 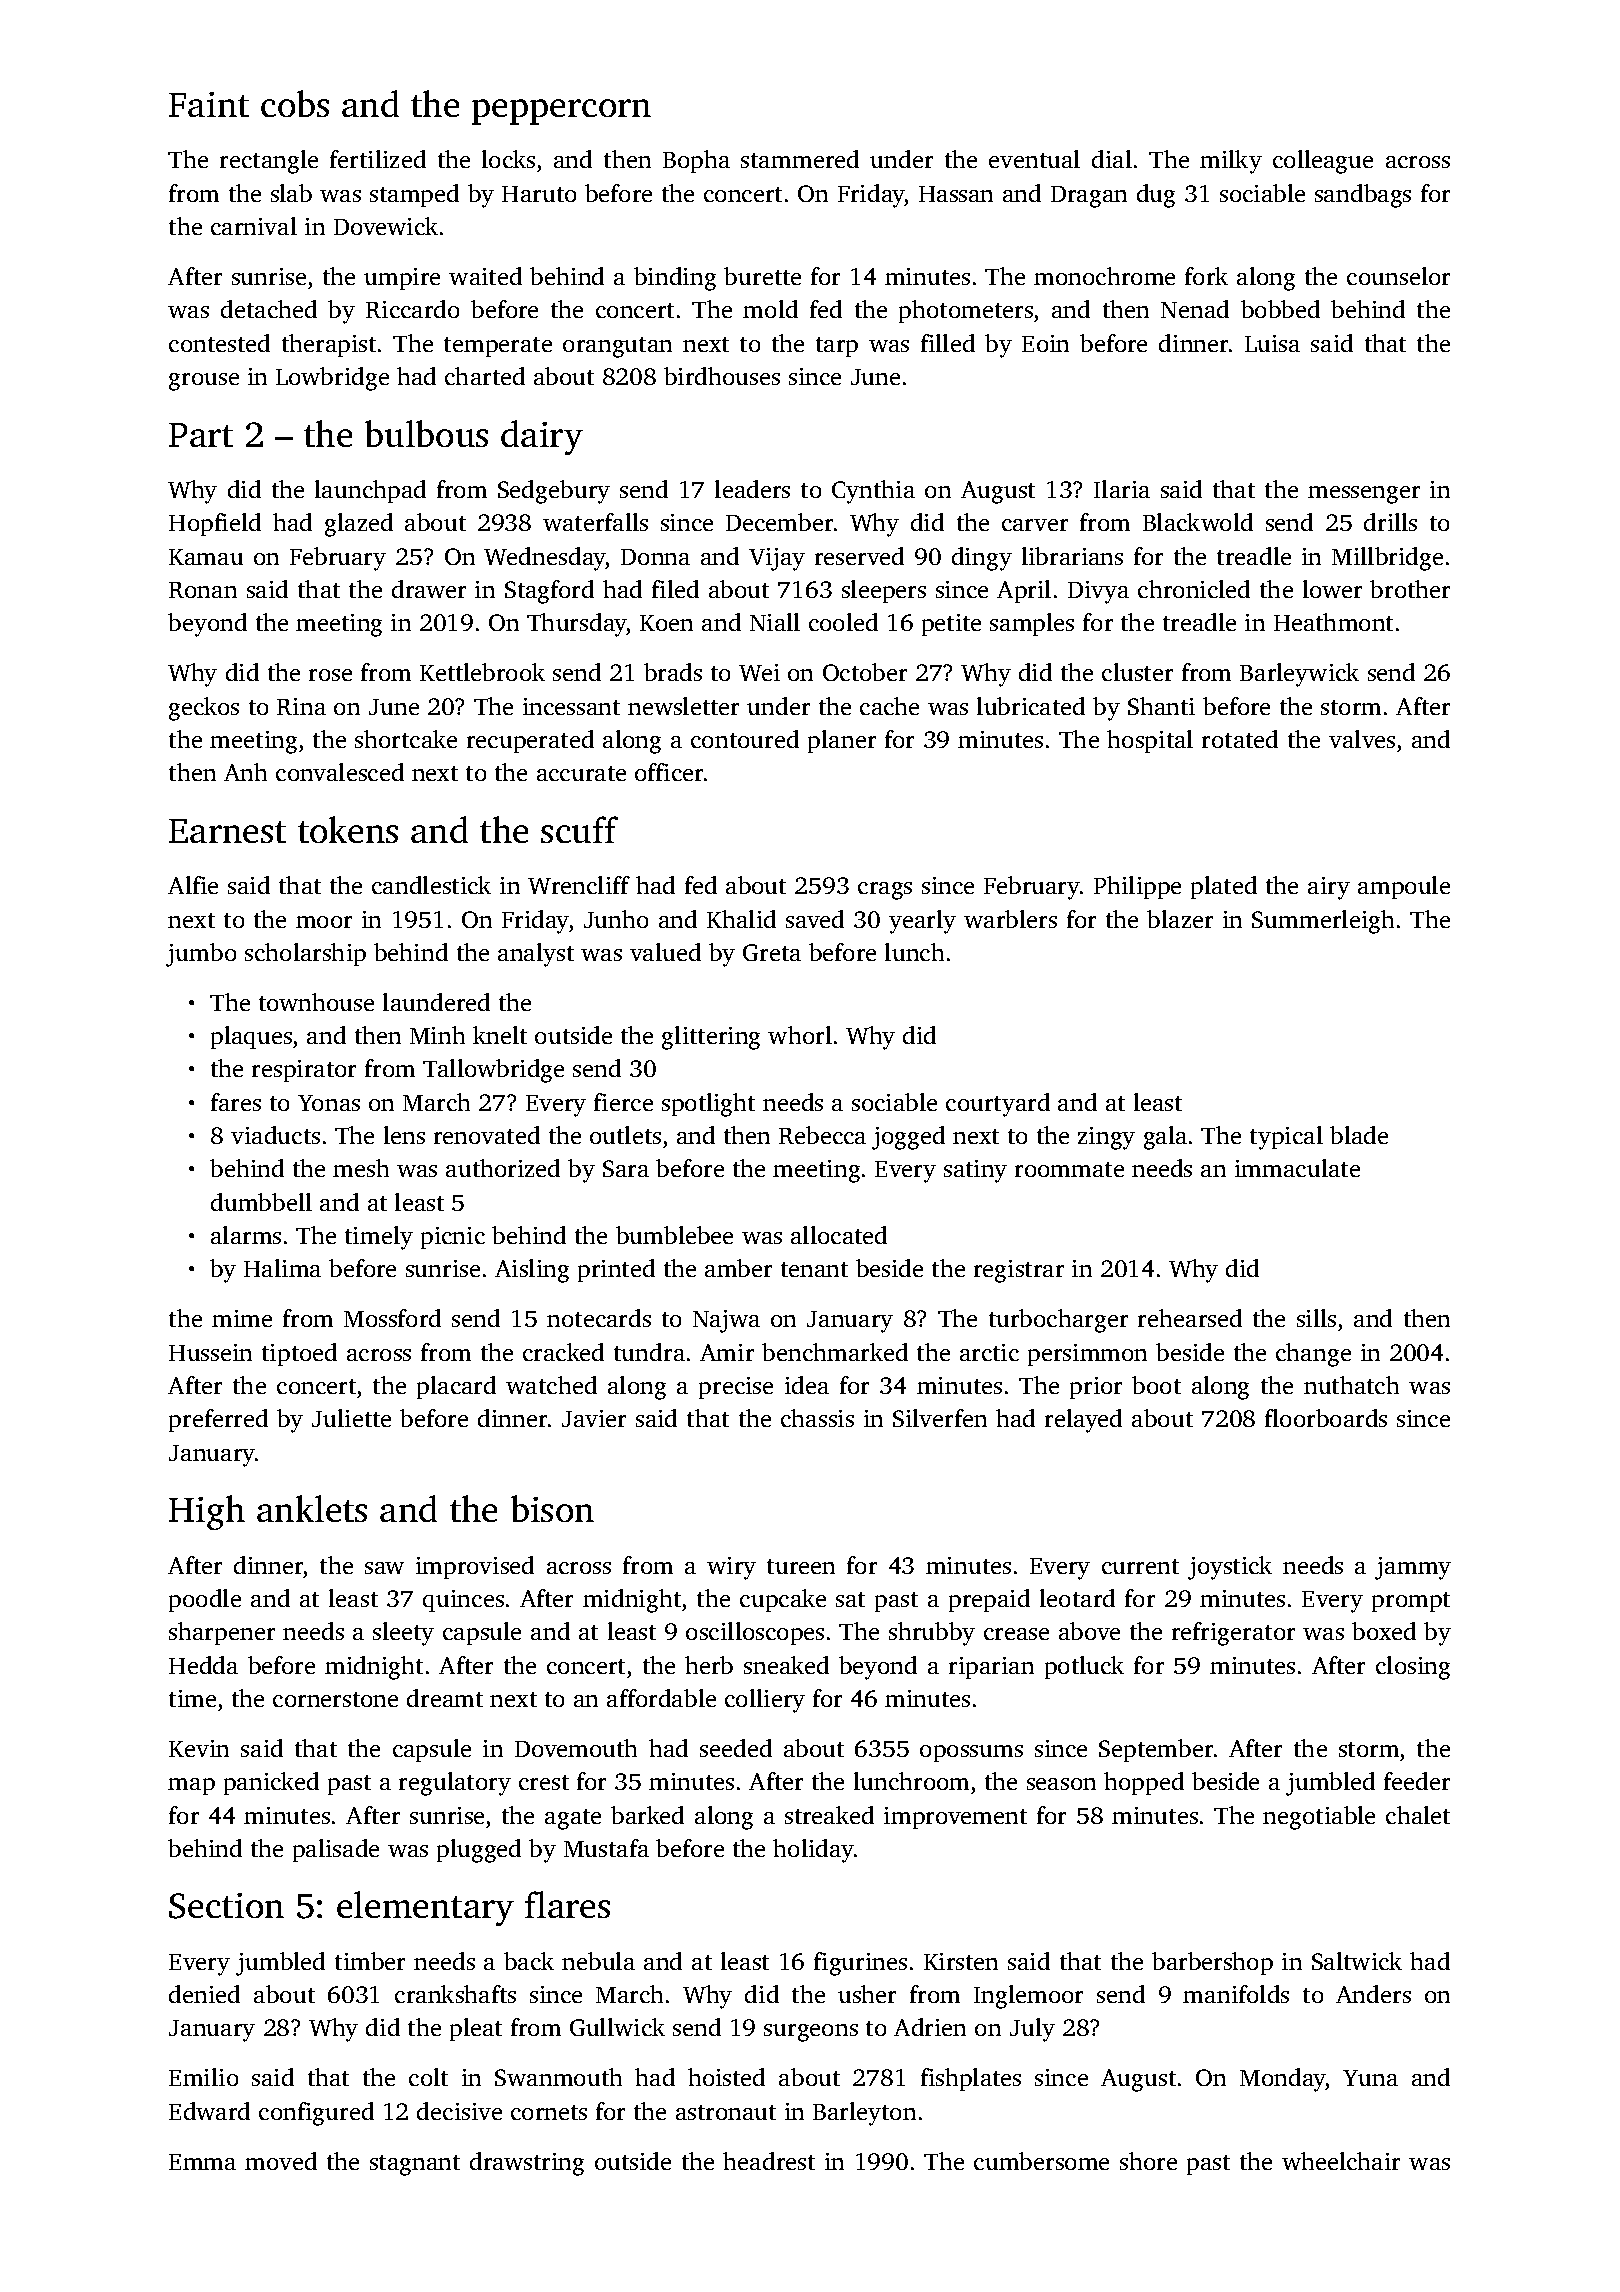 I want to click on moved, so click(x=281, y=2161).
